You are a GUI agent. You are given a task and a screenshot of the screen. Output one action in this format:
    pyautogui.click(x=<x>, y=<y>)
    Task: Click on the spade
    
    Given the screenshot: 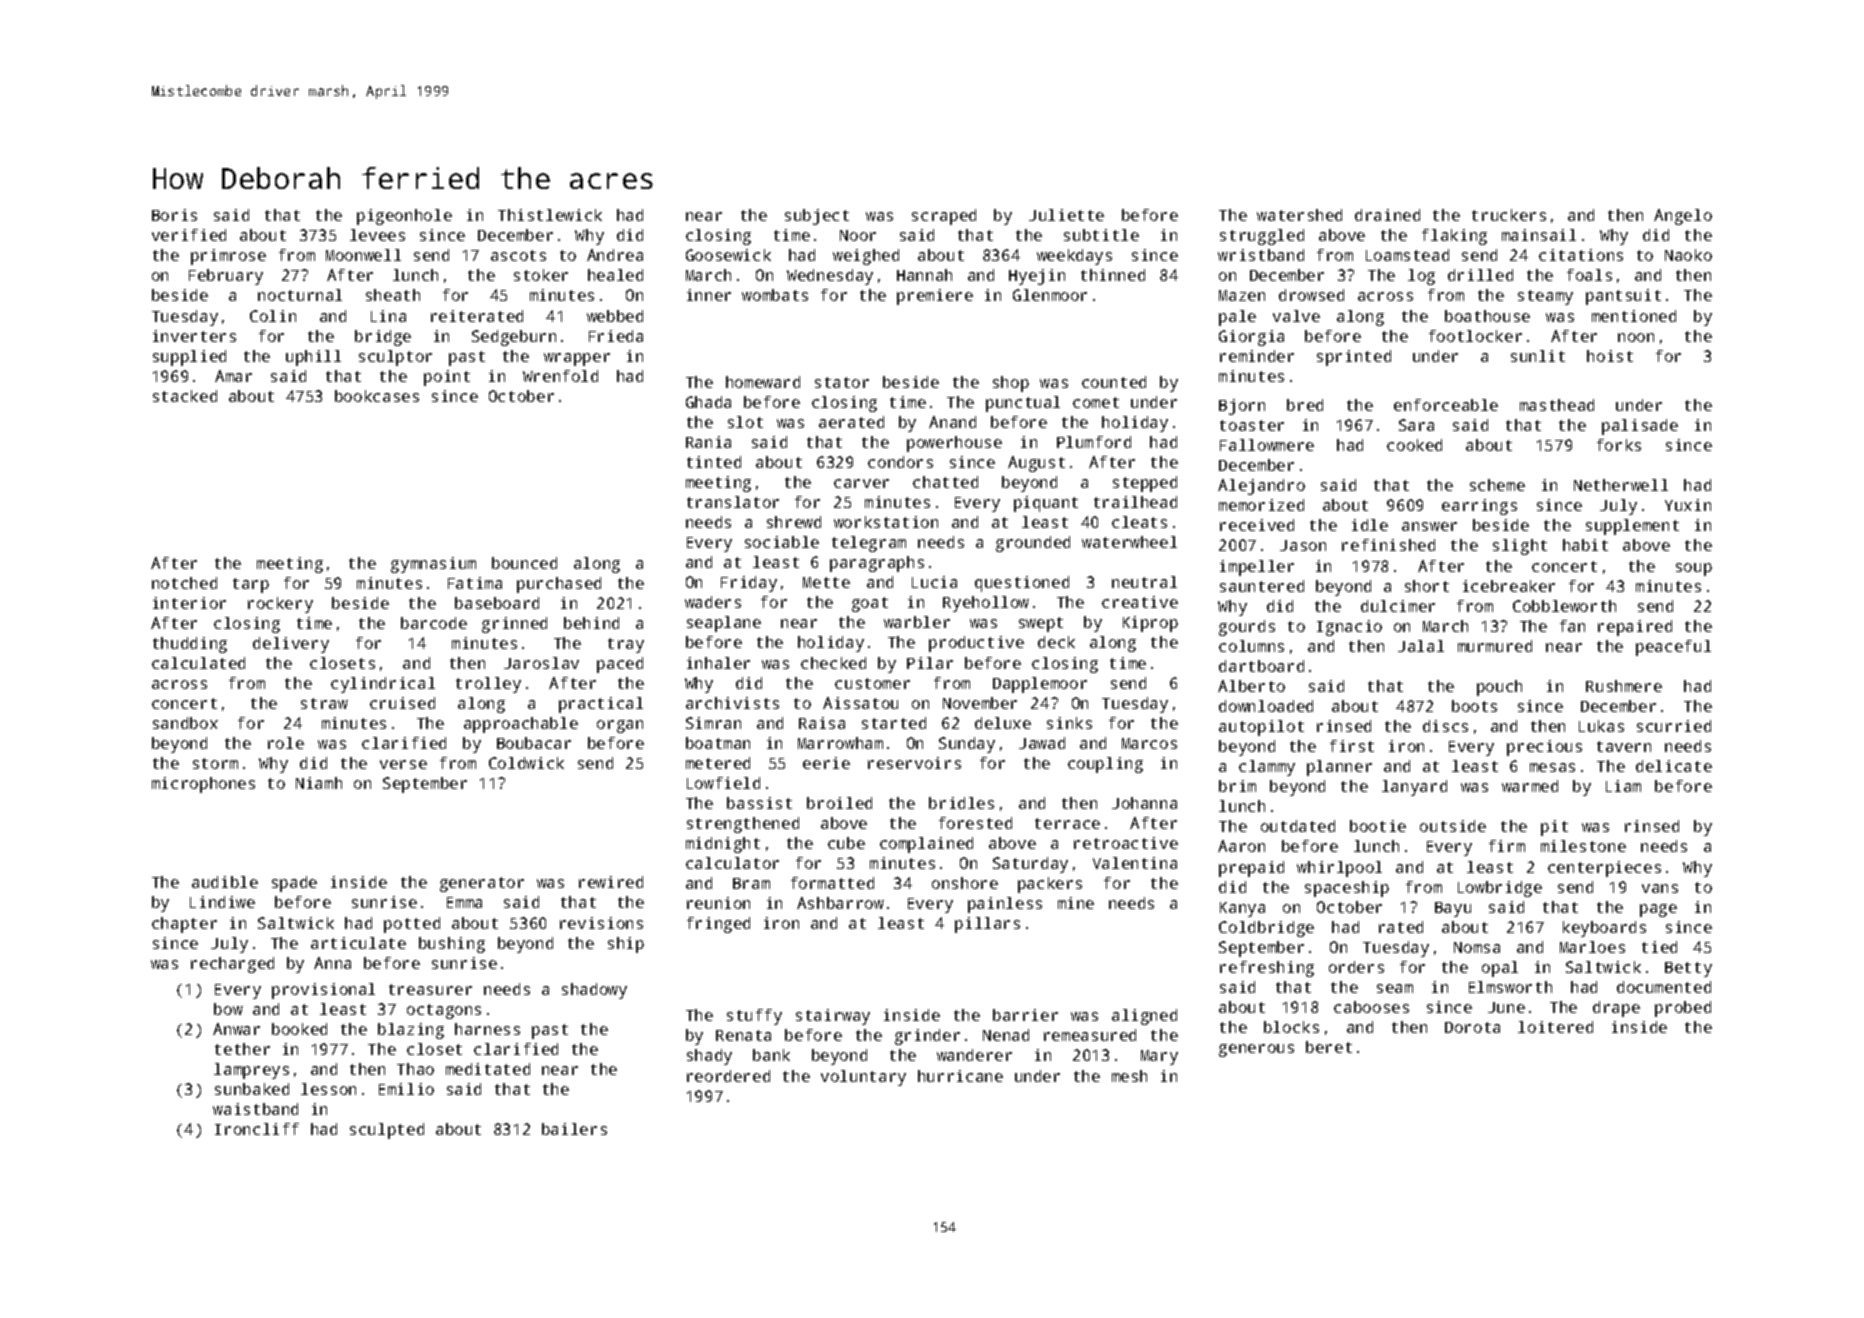 What is the action you would take?
    pyautogui.click(x=294, y=884)
